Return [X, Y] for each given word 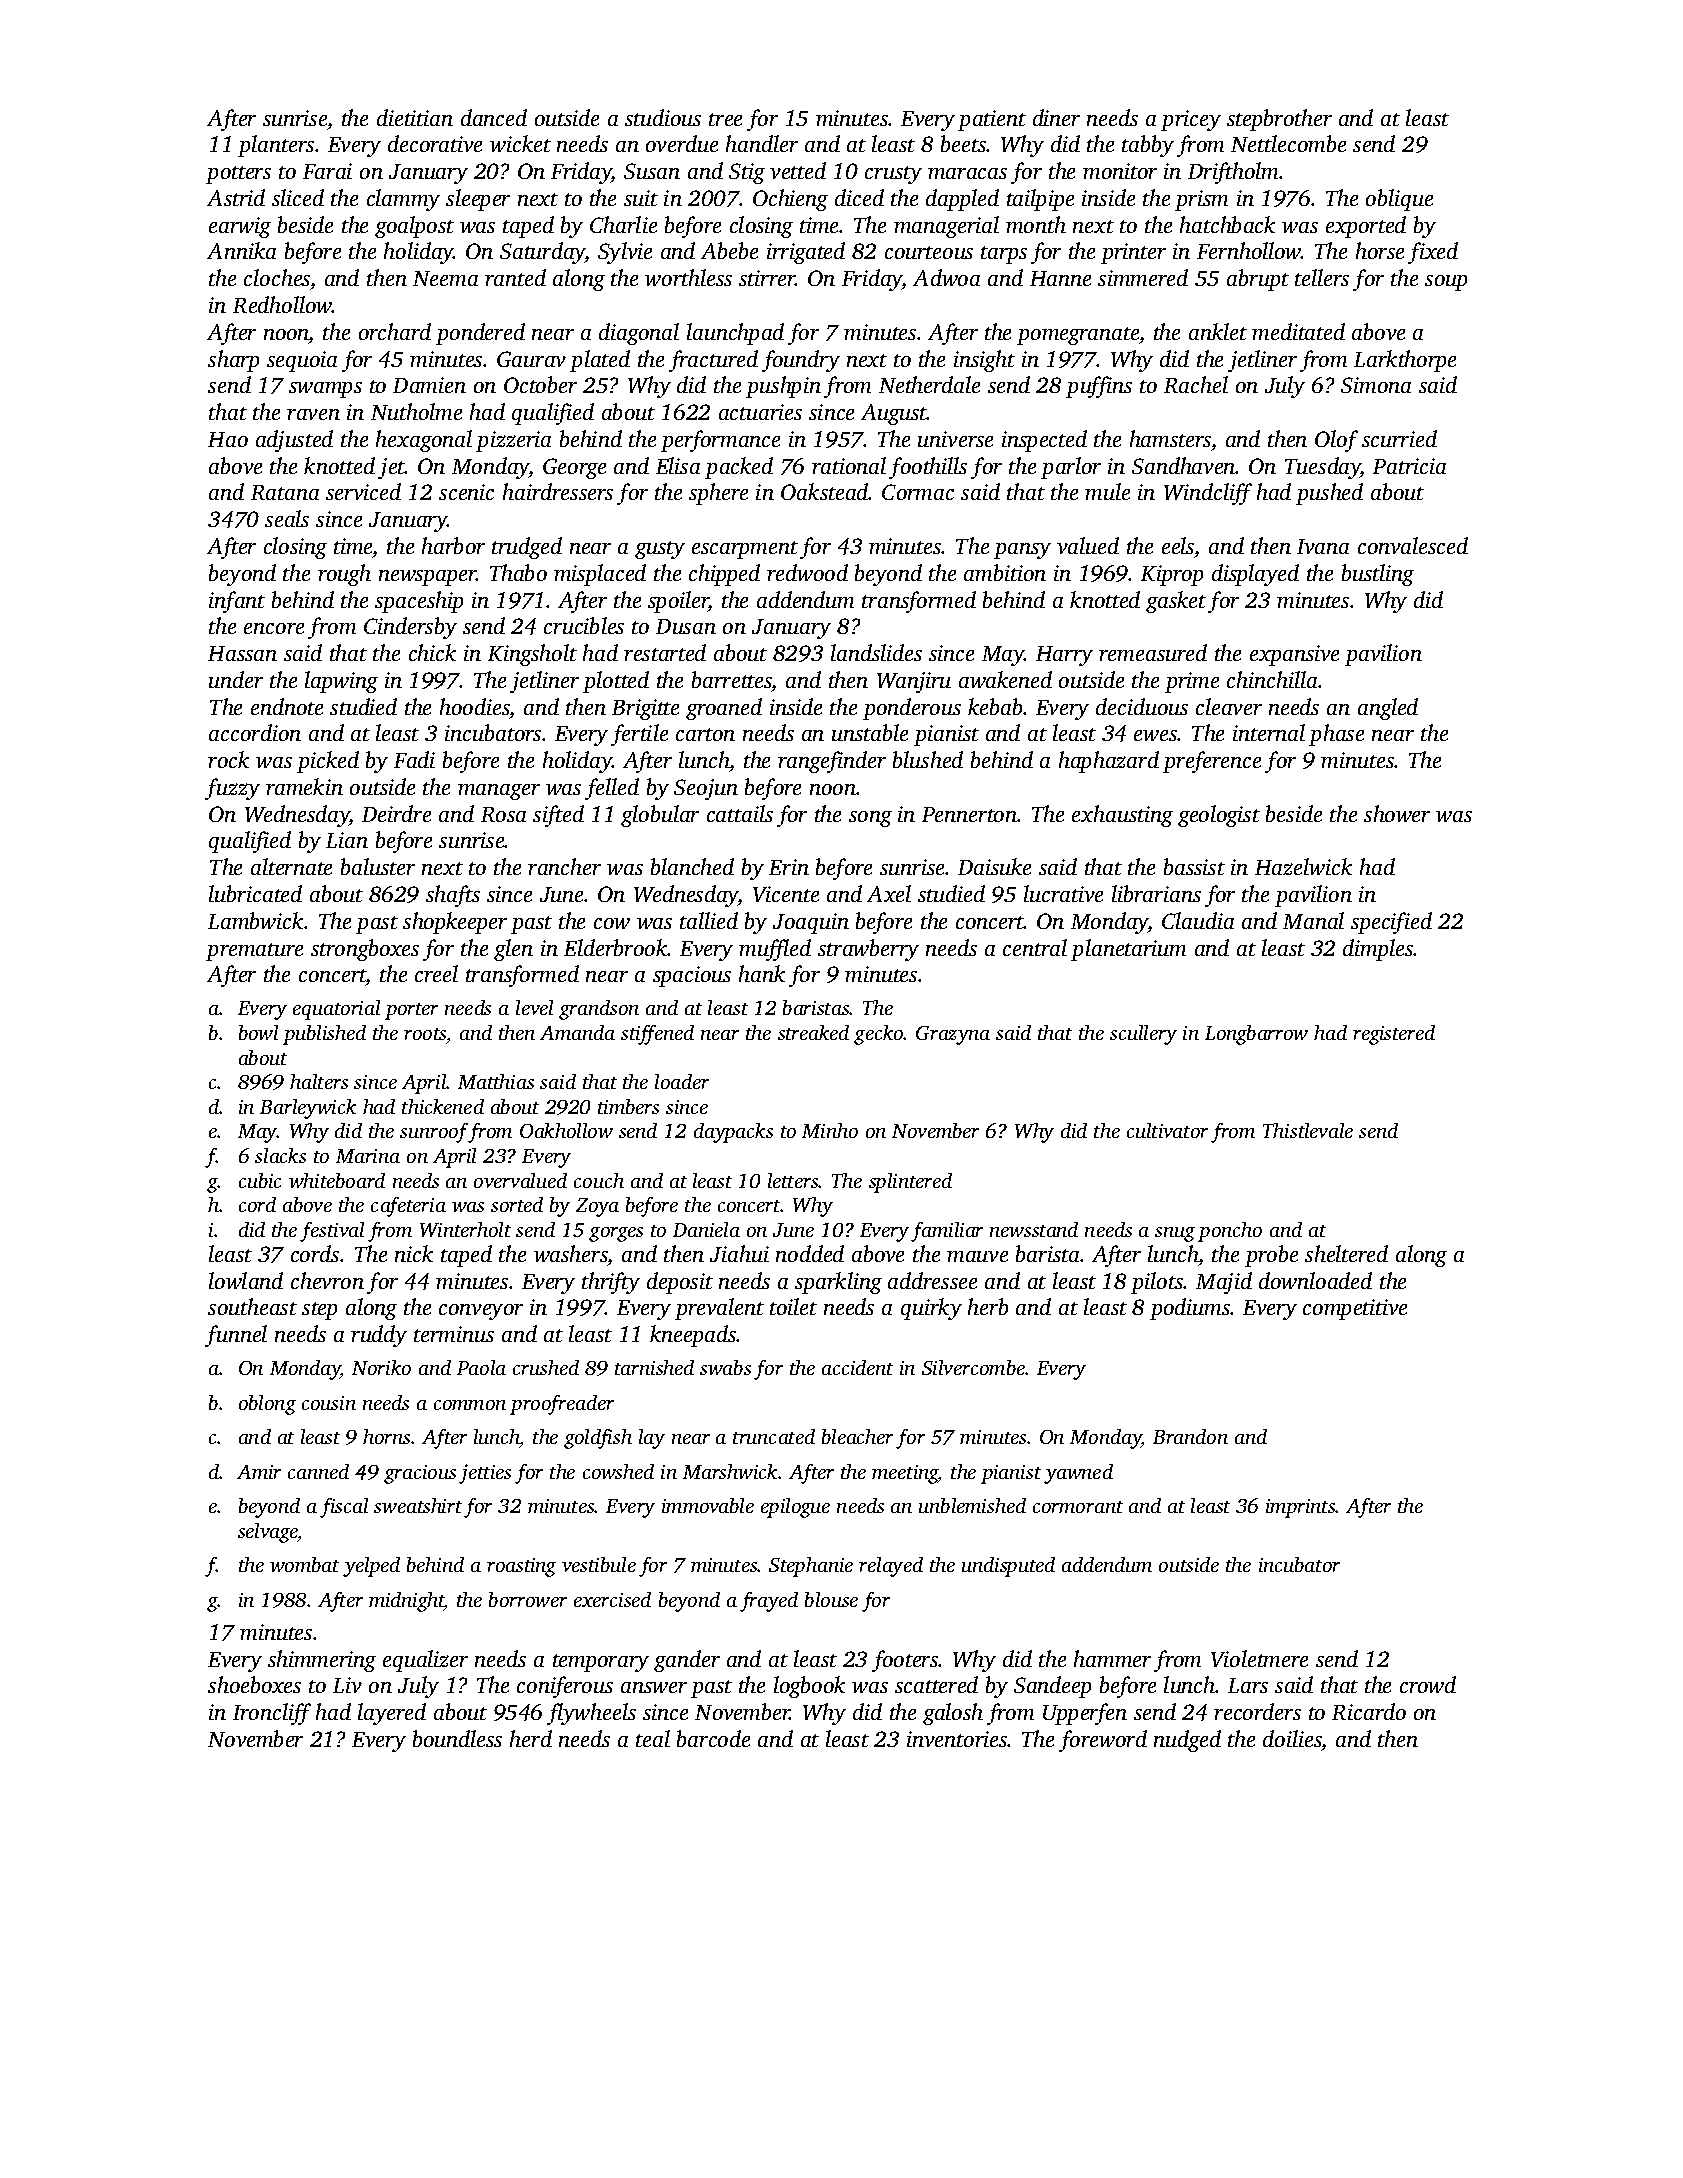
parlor [1071, 468]
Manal [1313, 920]
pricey [1191, 120]
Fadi [414, 759]
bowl [258, 1032]
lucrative [1063, 893]
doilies [1292, 1738]
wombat [304, 1564]
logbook [809, 1687]
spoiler [678, 602]
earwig [240, 227]
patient [992, 120]
